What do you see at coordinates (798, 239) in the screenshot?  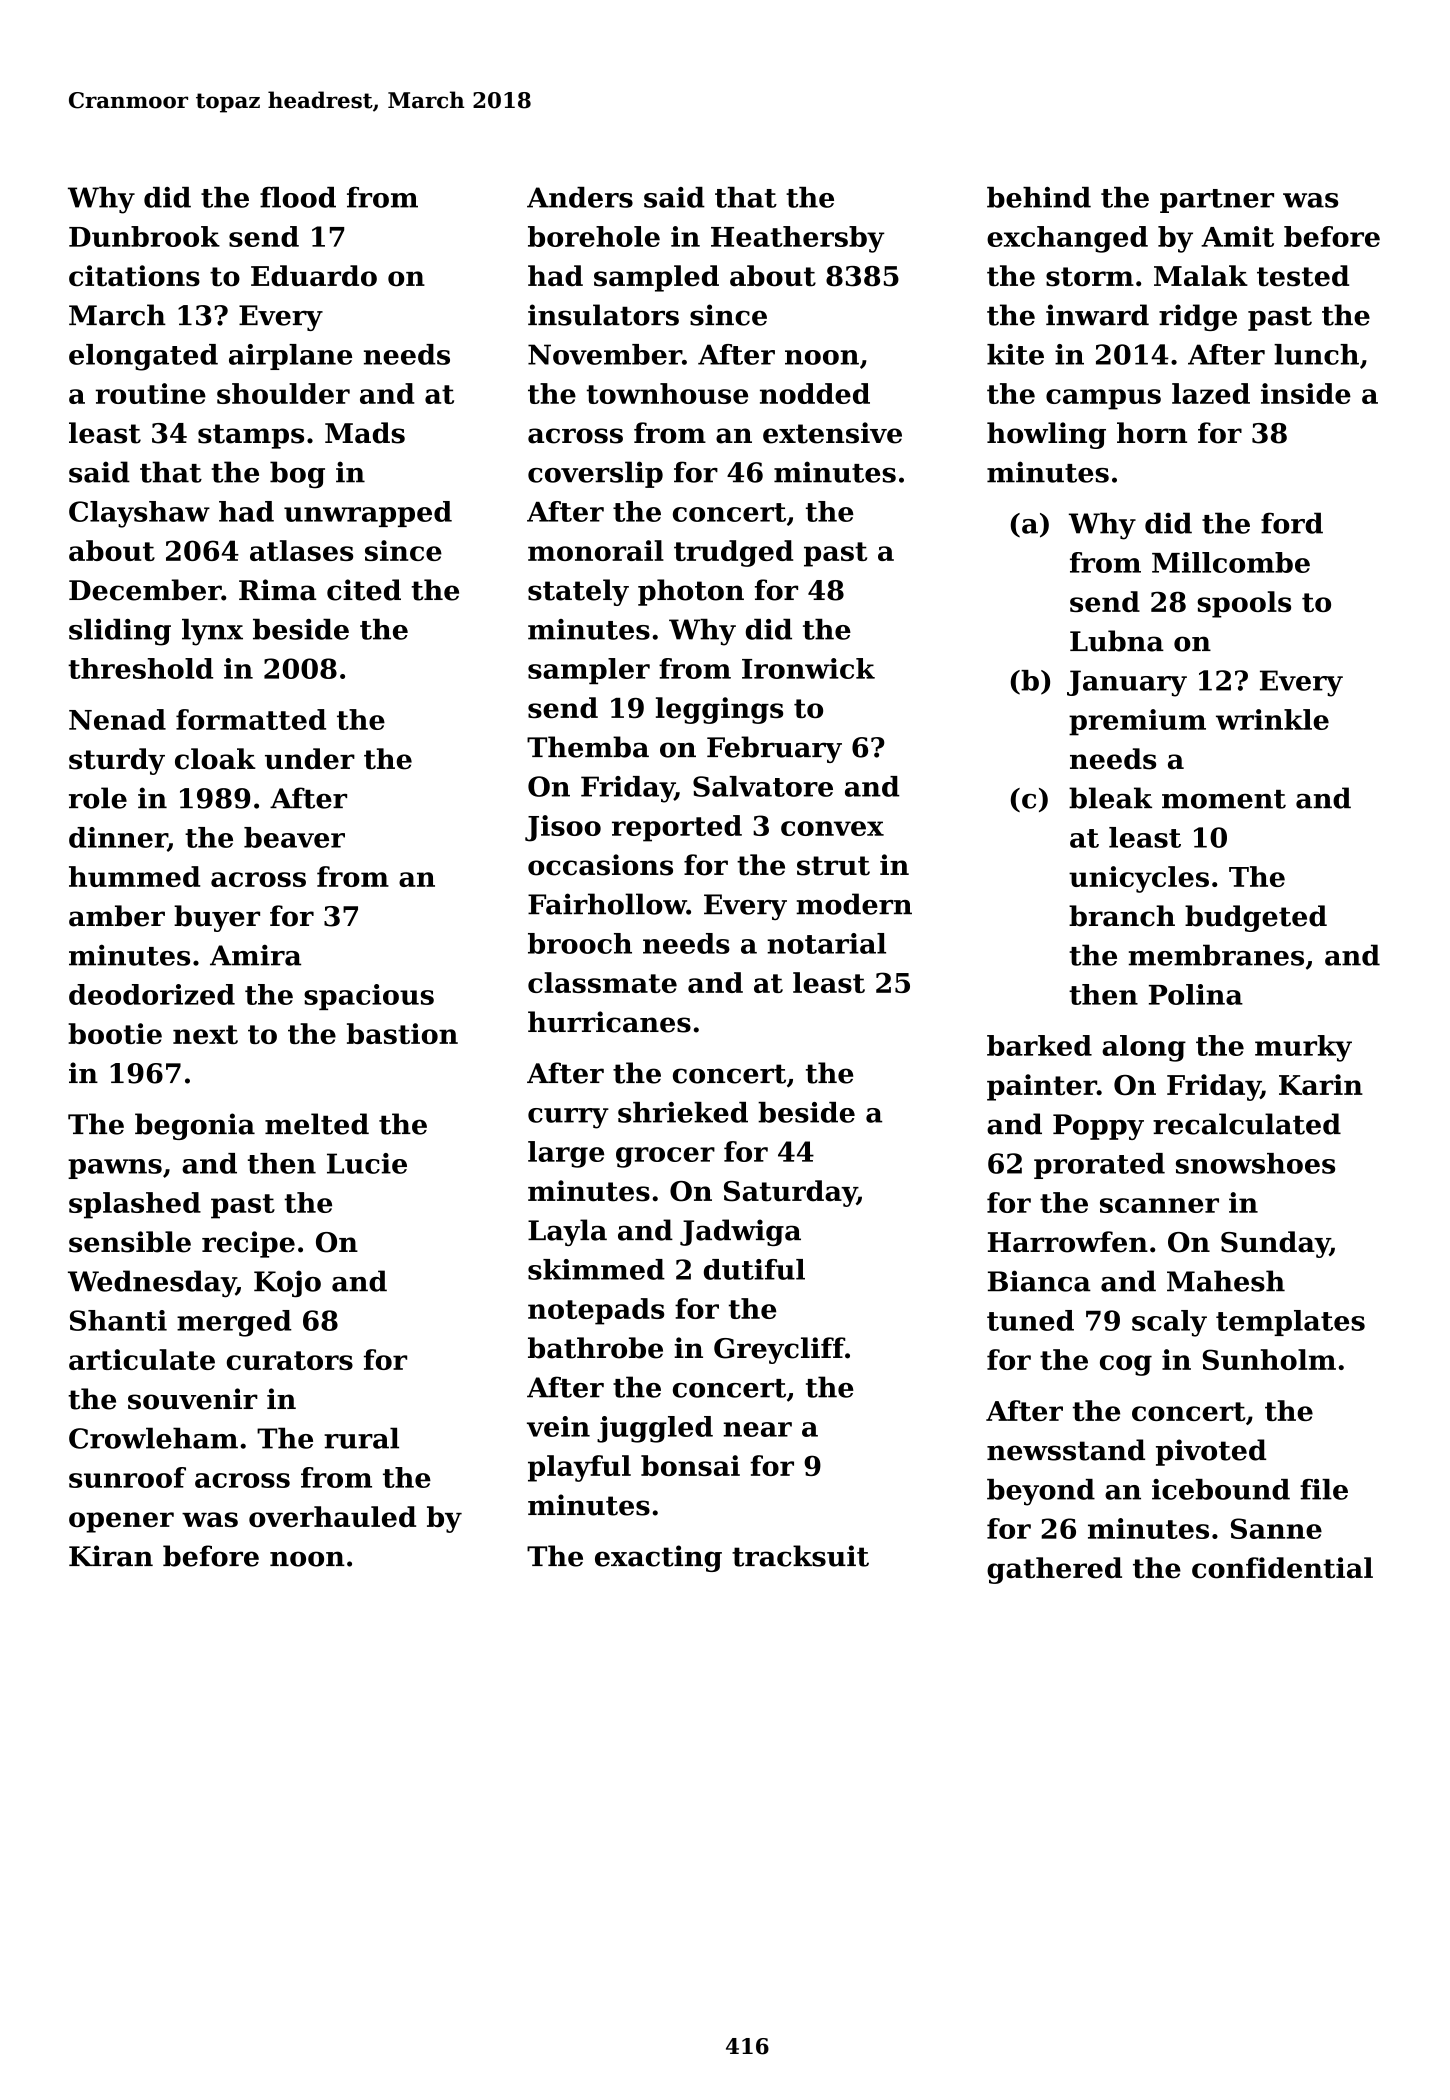 I see `Heathersby` at bounding box center [798, 239].
